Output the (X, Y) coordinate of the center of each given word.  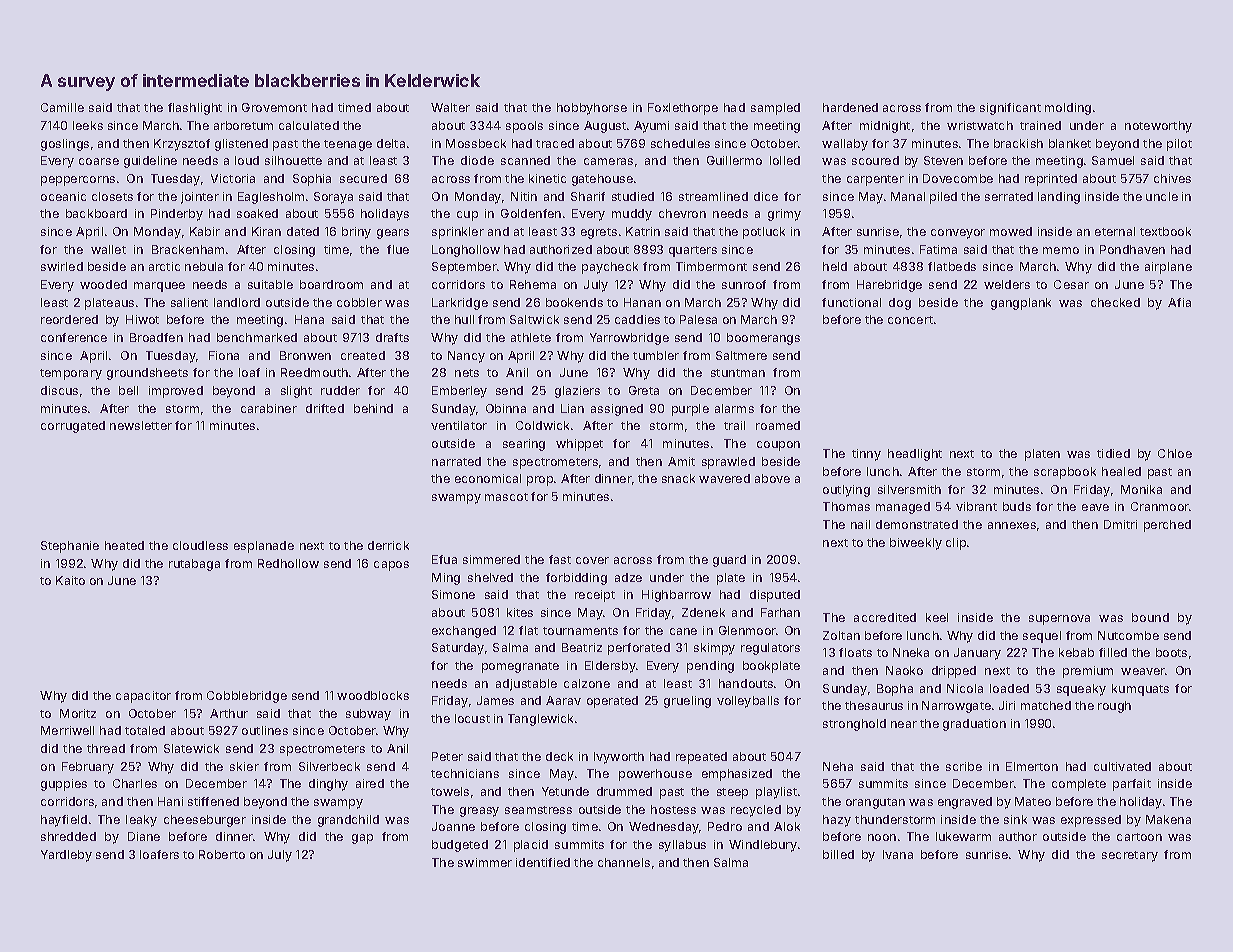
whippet (579, 445)
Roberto (222, 854)
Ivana (898, 854)
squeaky (1081, 690)
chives (1172, 178)
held (835, 266)
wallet (108, 249)
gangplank (1021, 304)
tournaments (580, 631)
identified (543, 862)
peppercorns (78, 181)
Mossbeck (476, 143)
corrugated (73, 427)
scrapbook (1065, 473)
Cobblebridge (247, 697)
